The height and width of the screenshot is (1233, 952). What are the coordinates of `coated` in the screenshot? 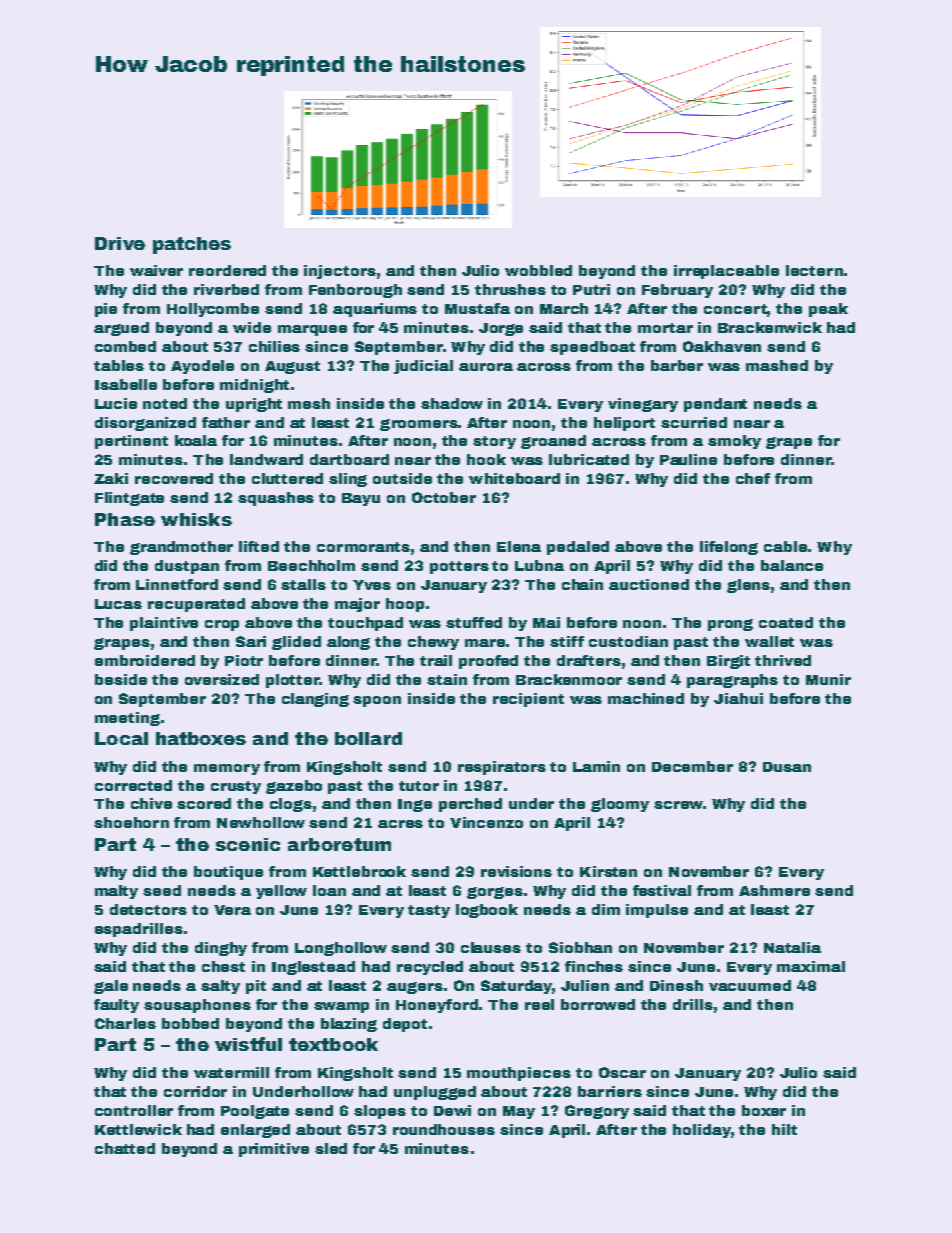 It's located at (786, 622).
